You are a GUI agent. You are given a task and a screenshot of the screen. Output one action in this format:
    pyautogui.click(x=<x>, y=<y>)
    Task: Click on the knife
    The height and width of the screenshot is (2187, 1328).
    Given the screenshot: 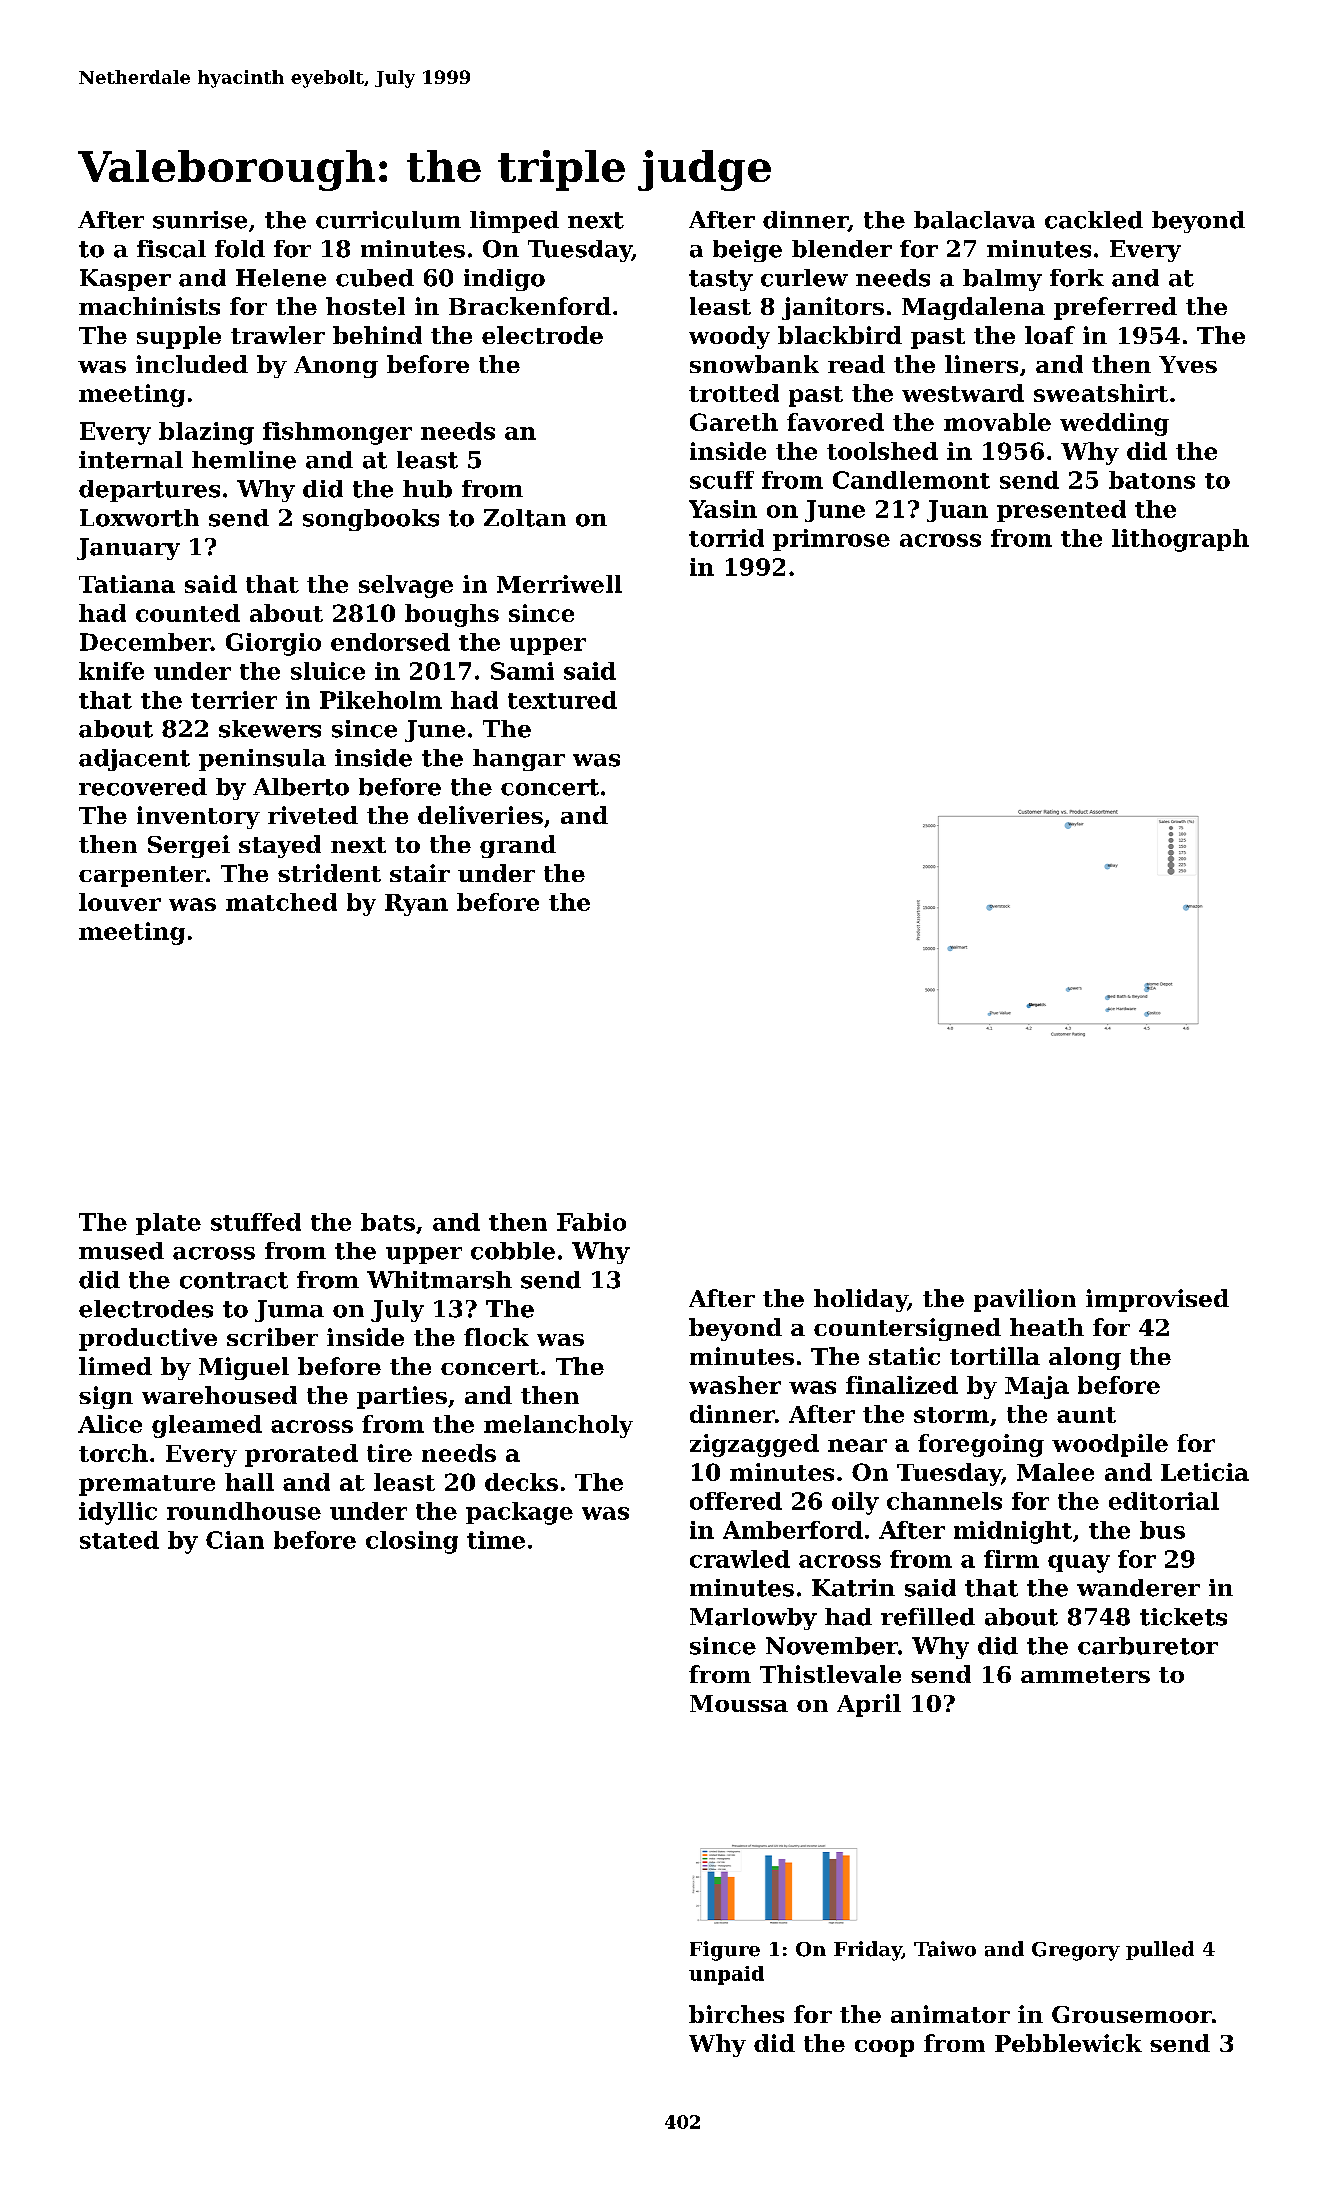 What is the action you would take?
    pyautogui.click(x=111, y=671)
